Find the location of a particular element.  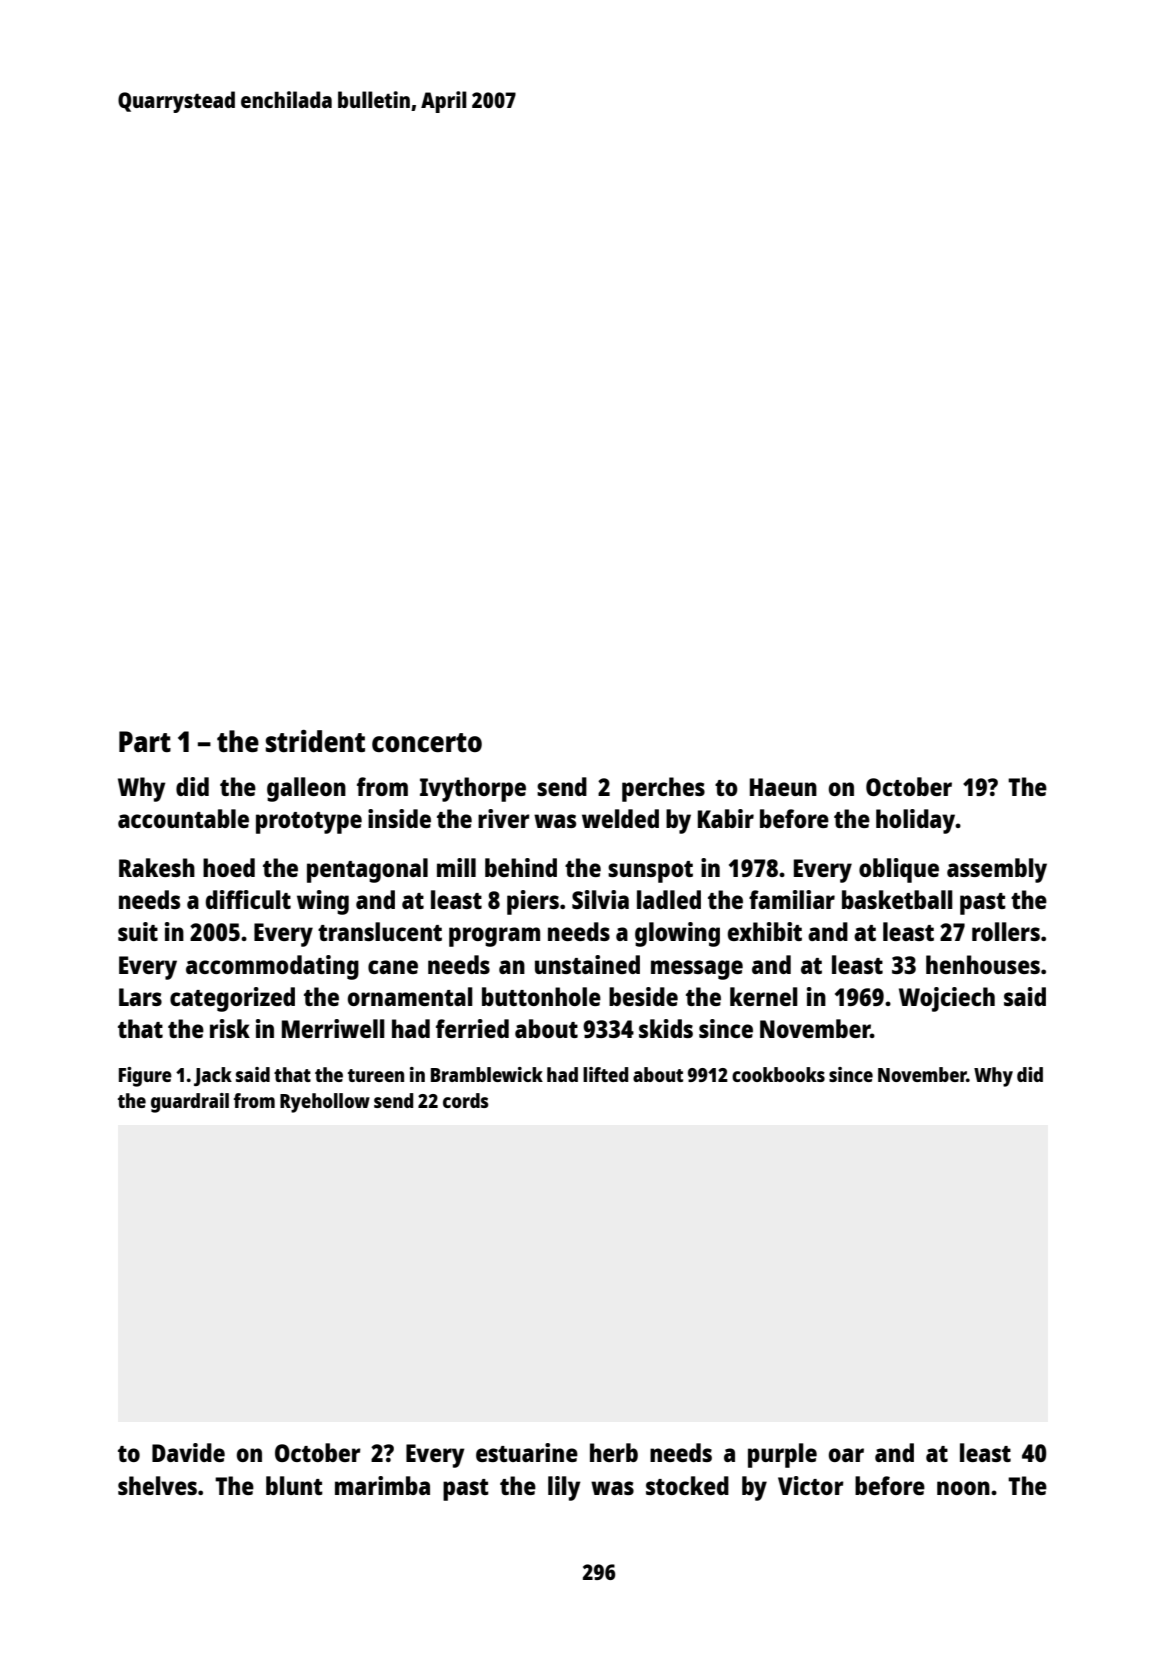

Haeun is located at coordinates (783, 787).
